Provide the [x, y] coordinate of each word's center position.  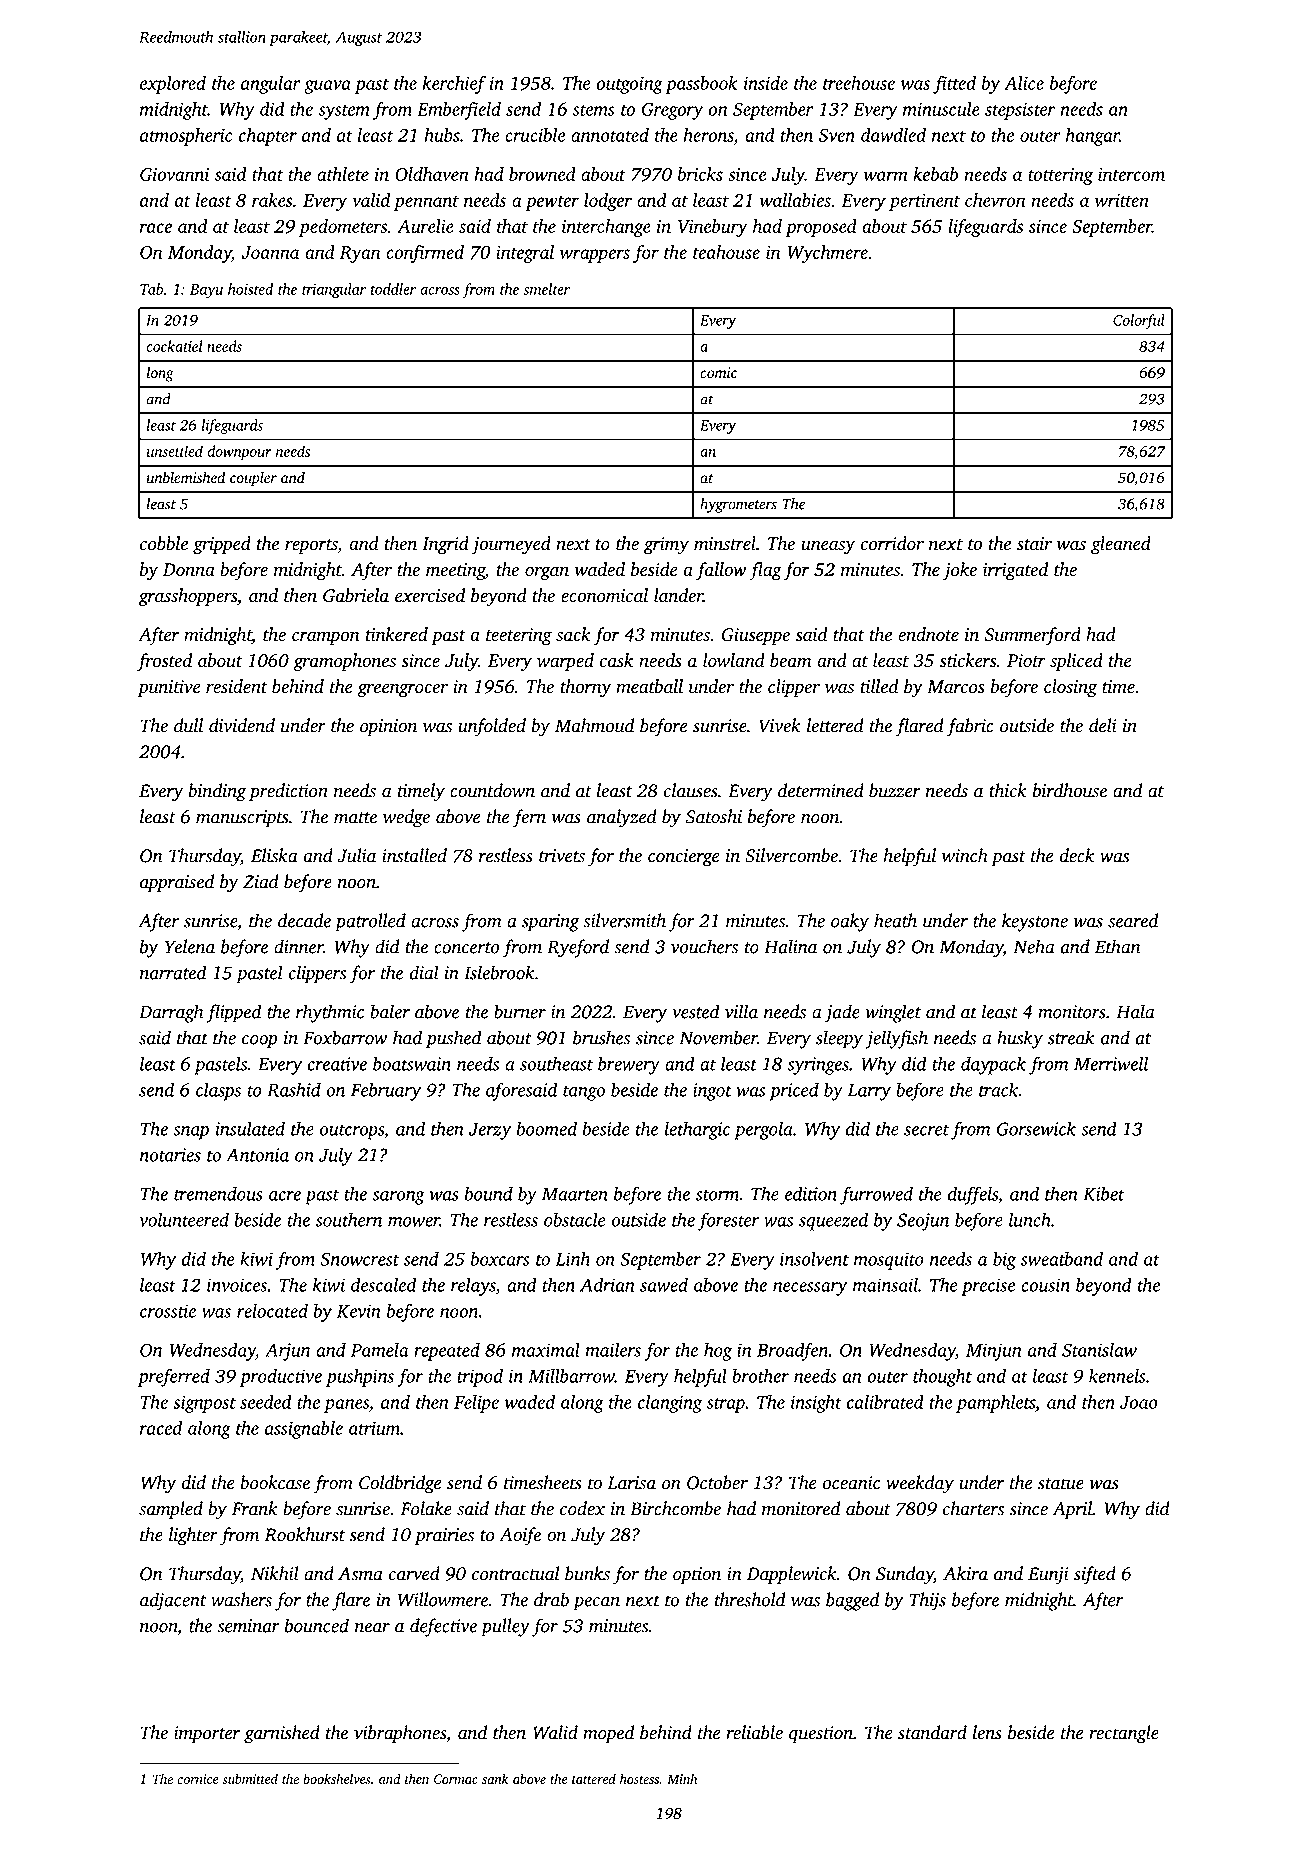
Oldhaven [432, 174]
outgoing [629, 85]
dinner [298, 946]
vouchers [704, 946]
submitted [250, 1778]
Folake [426, 1508]
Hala [1135, 1011]
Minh [682, 1778]
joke [960, 571]
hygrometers [738, 505]
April [1072, 1510]
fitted [954, 85]
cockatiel [174, 346]
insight [816, 1404]
